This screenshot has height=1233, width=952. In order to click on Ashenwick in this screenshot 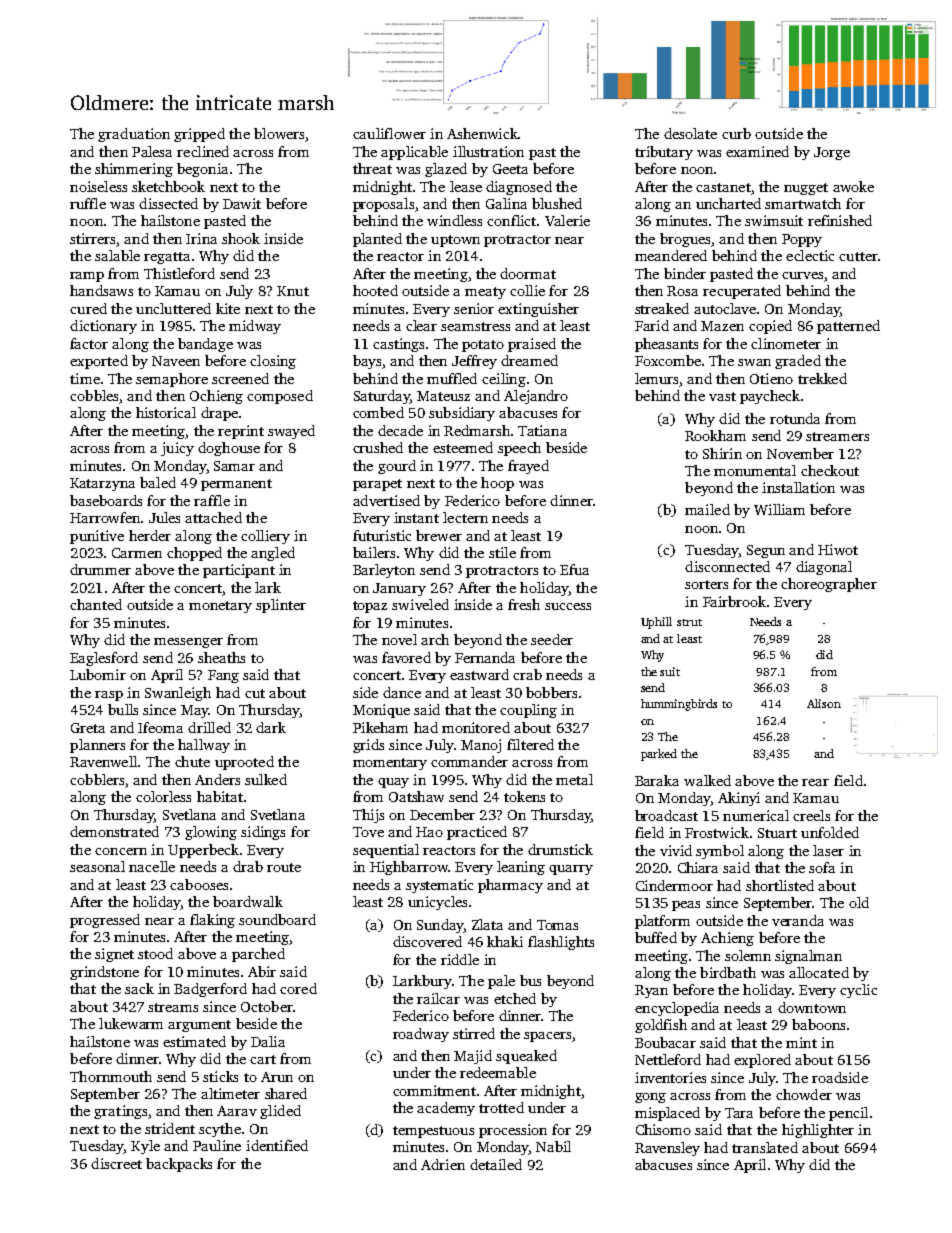, I will do `click(482, 133)`.
